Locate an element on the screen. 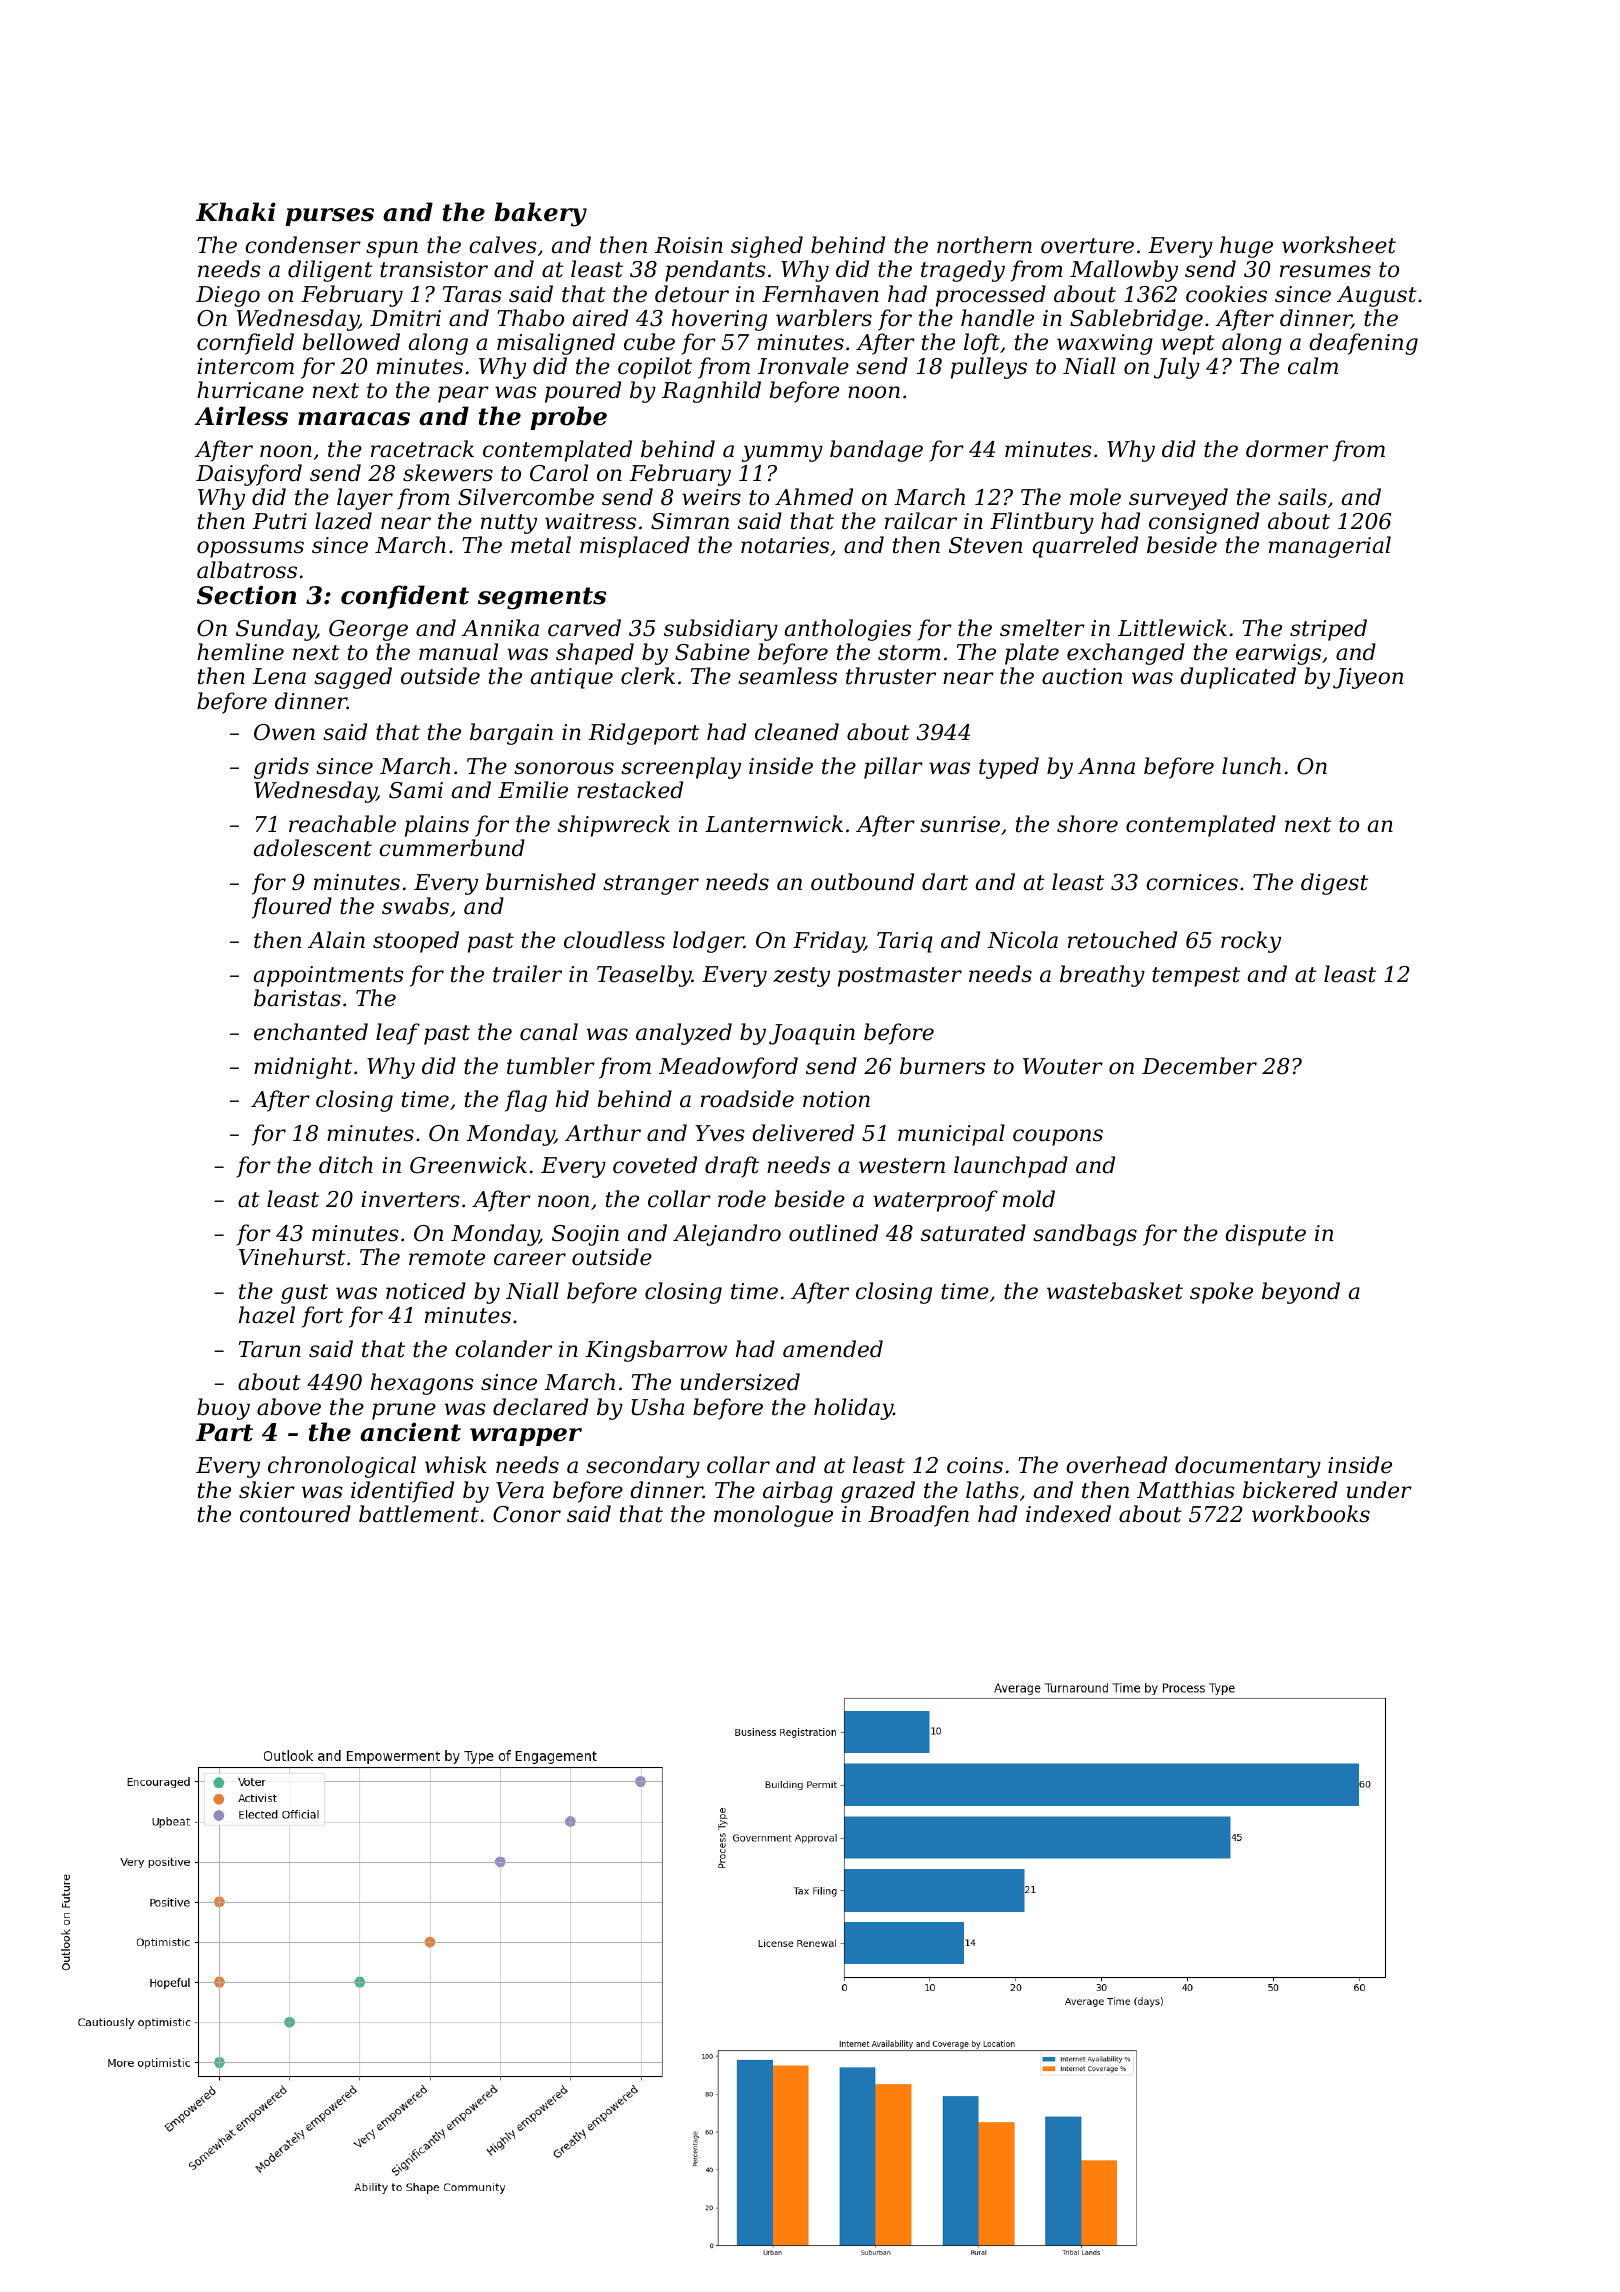 The image size is (1620, 2292). Yves is located at coordinates (720, 1133).
